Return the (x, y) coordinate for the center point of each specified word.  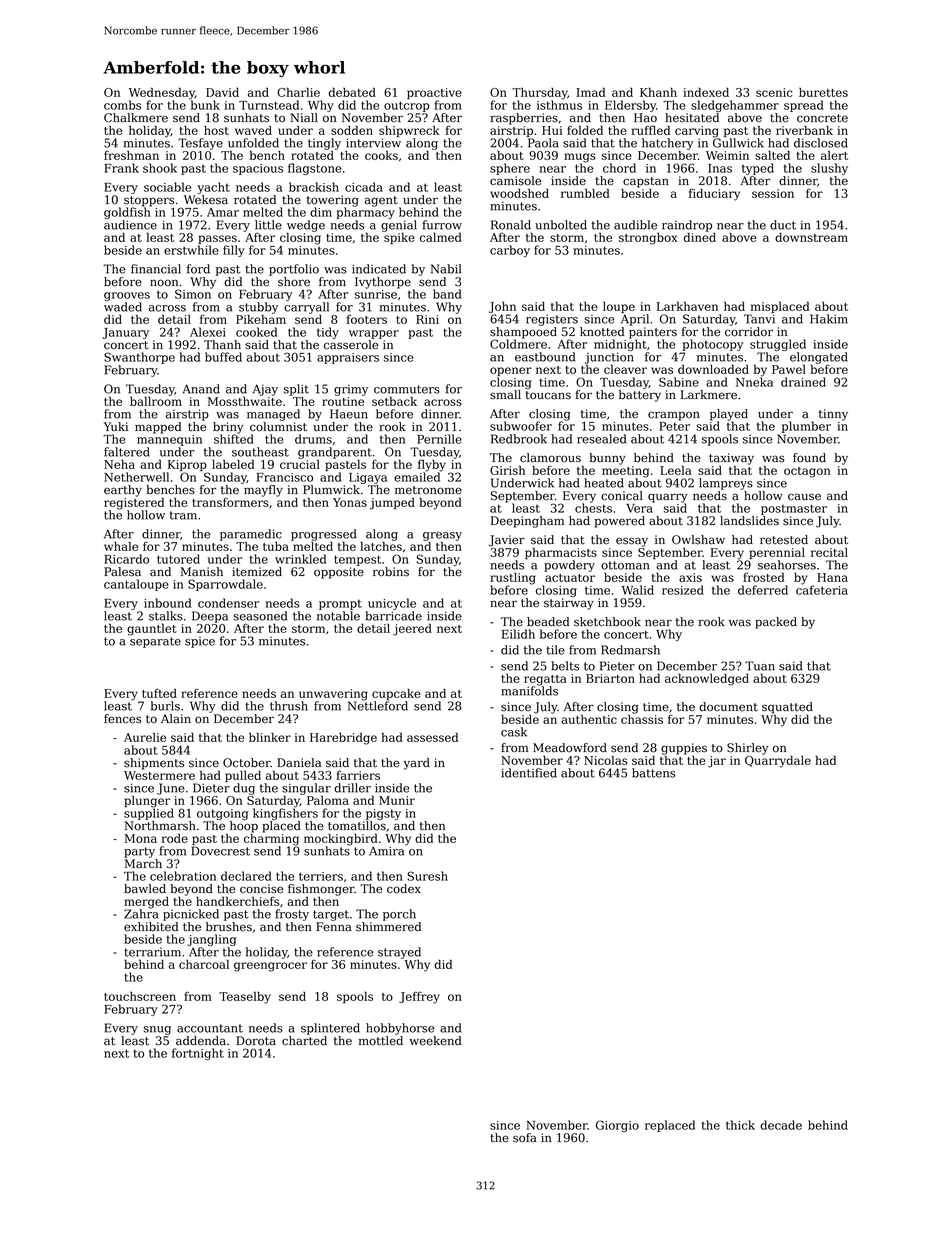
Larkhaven (687, 306)
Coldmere (518, 344)
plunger (147, 801)
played (729, 415)
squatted (787, 708)
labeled (233, 464)
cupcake (396, 694)
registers (552, 320)
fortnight (198, 1054)
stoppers (149, 201)
